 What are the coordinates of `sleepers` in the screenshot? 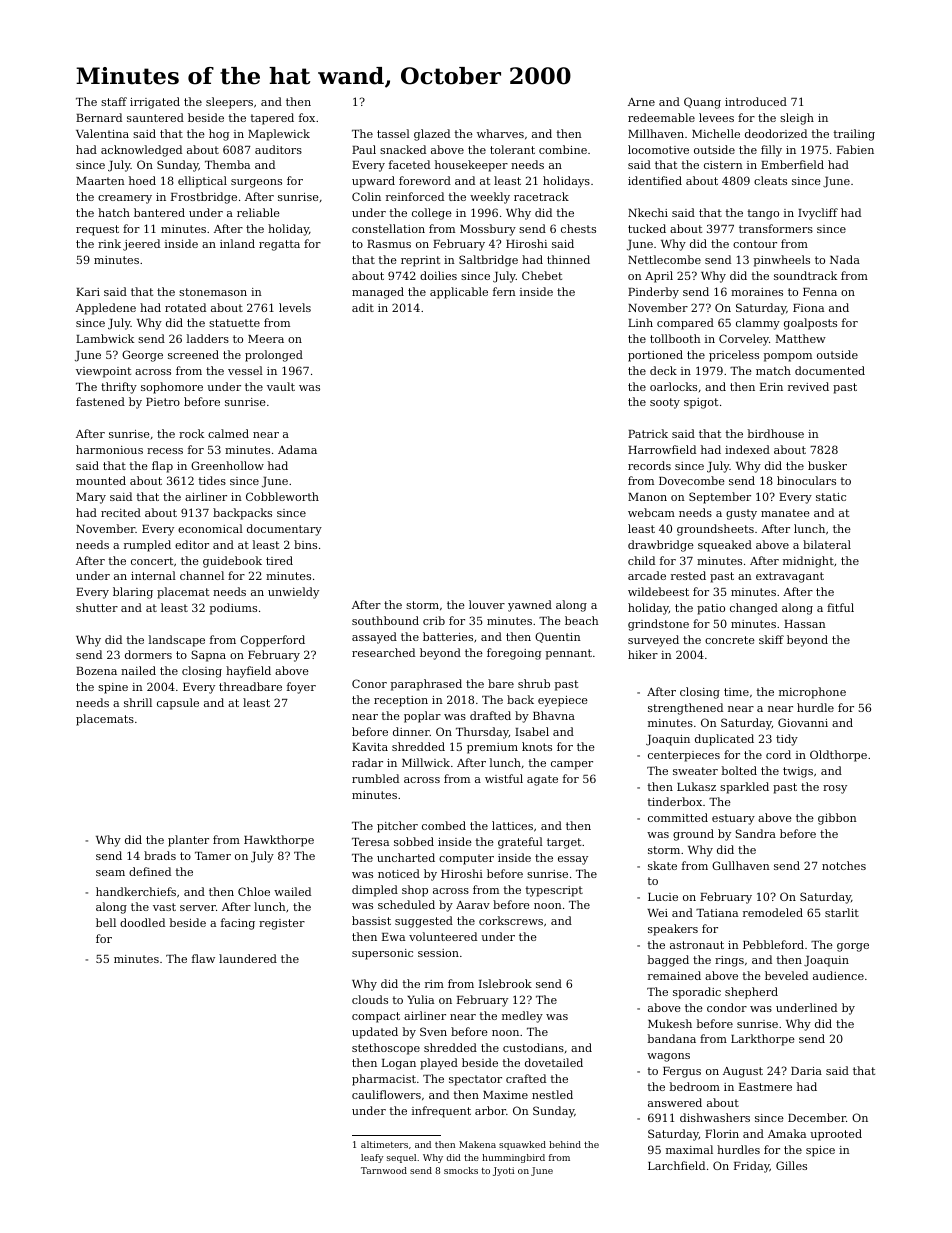 It's located at (229, 103).
